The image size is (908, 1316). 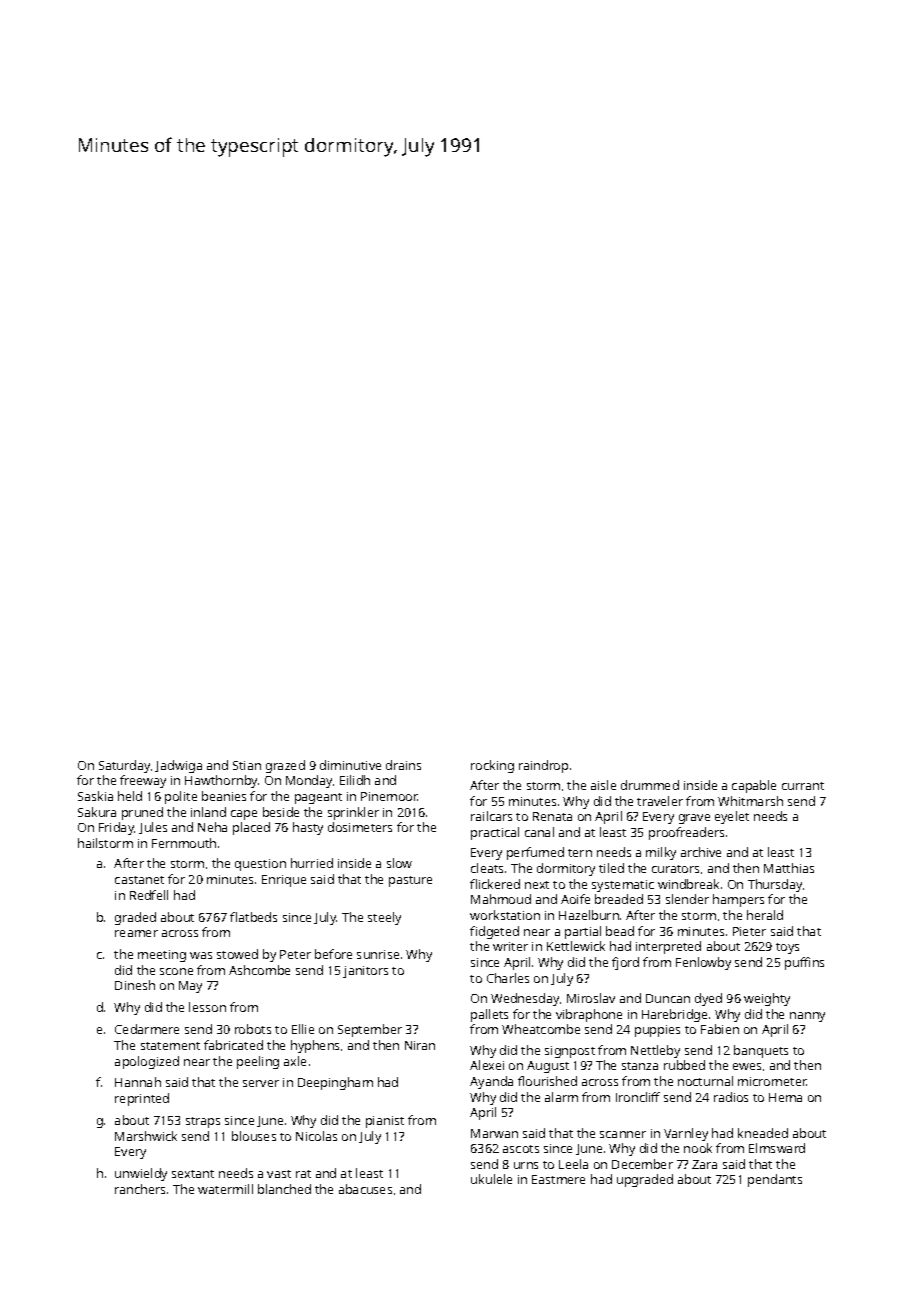 I want to click on ranchers, so click(x=140, y=1189).
